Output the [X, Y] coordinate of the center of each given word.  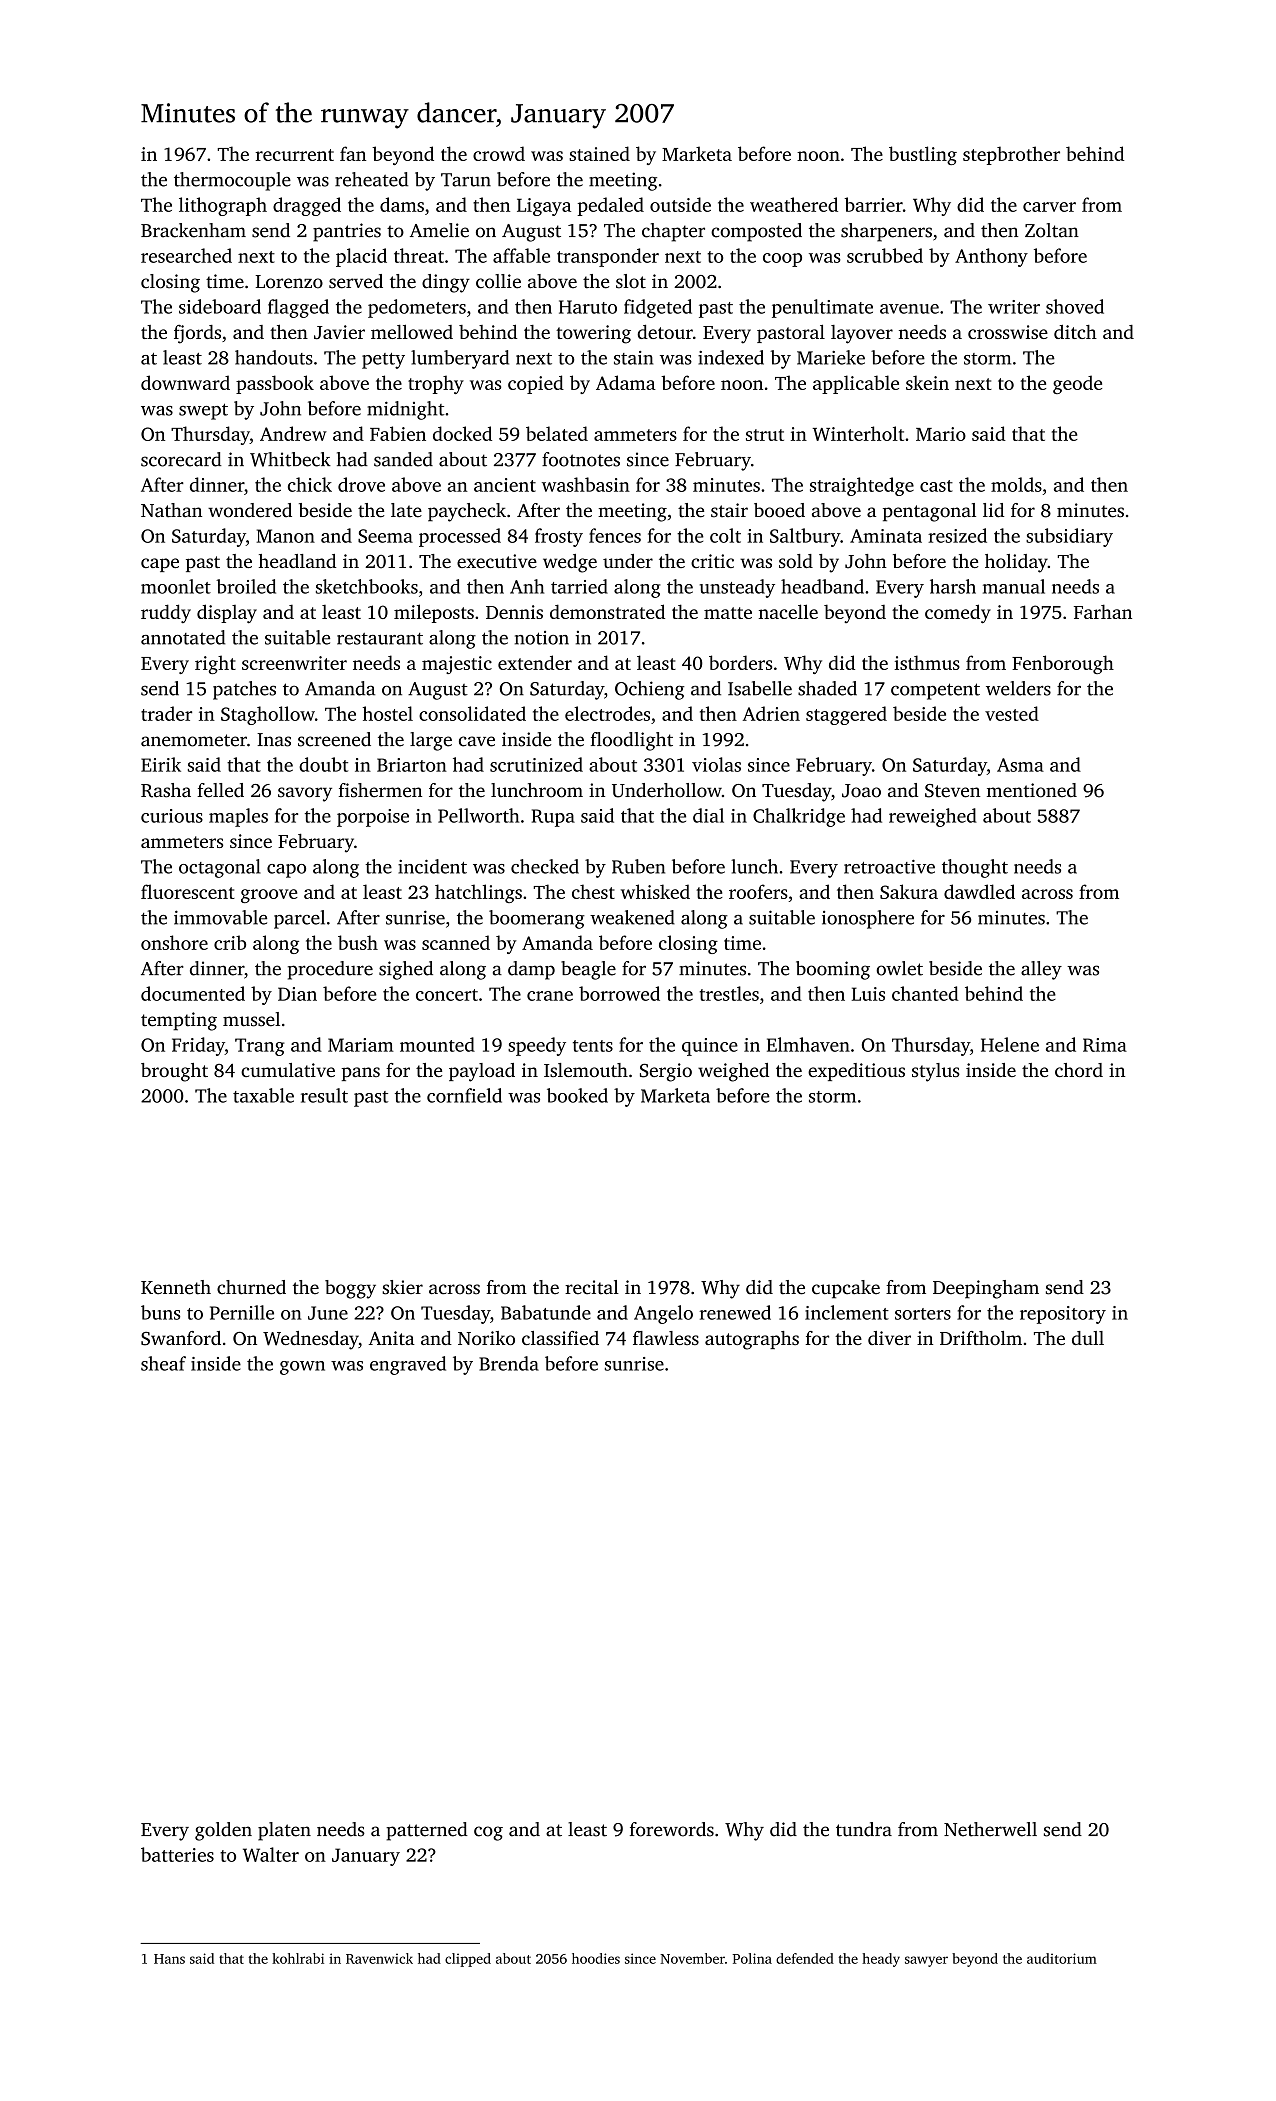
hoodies [596, 1958]
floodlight [632, 741]
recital [592, 1287]
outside [680, 204]
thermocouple [232, 181]
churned [251, 1287]
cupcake [846, 1289]
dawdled [979, 891]
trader [166, 713]
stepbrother [1011, 155]
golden [223, 1831]
